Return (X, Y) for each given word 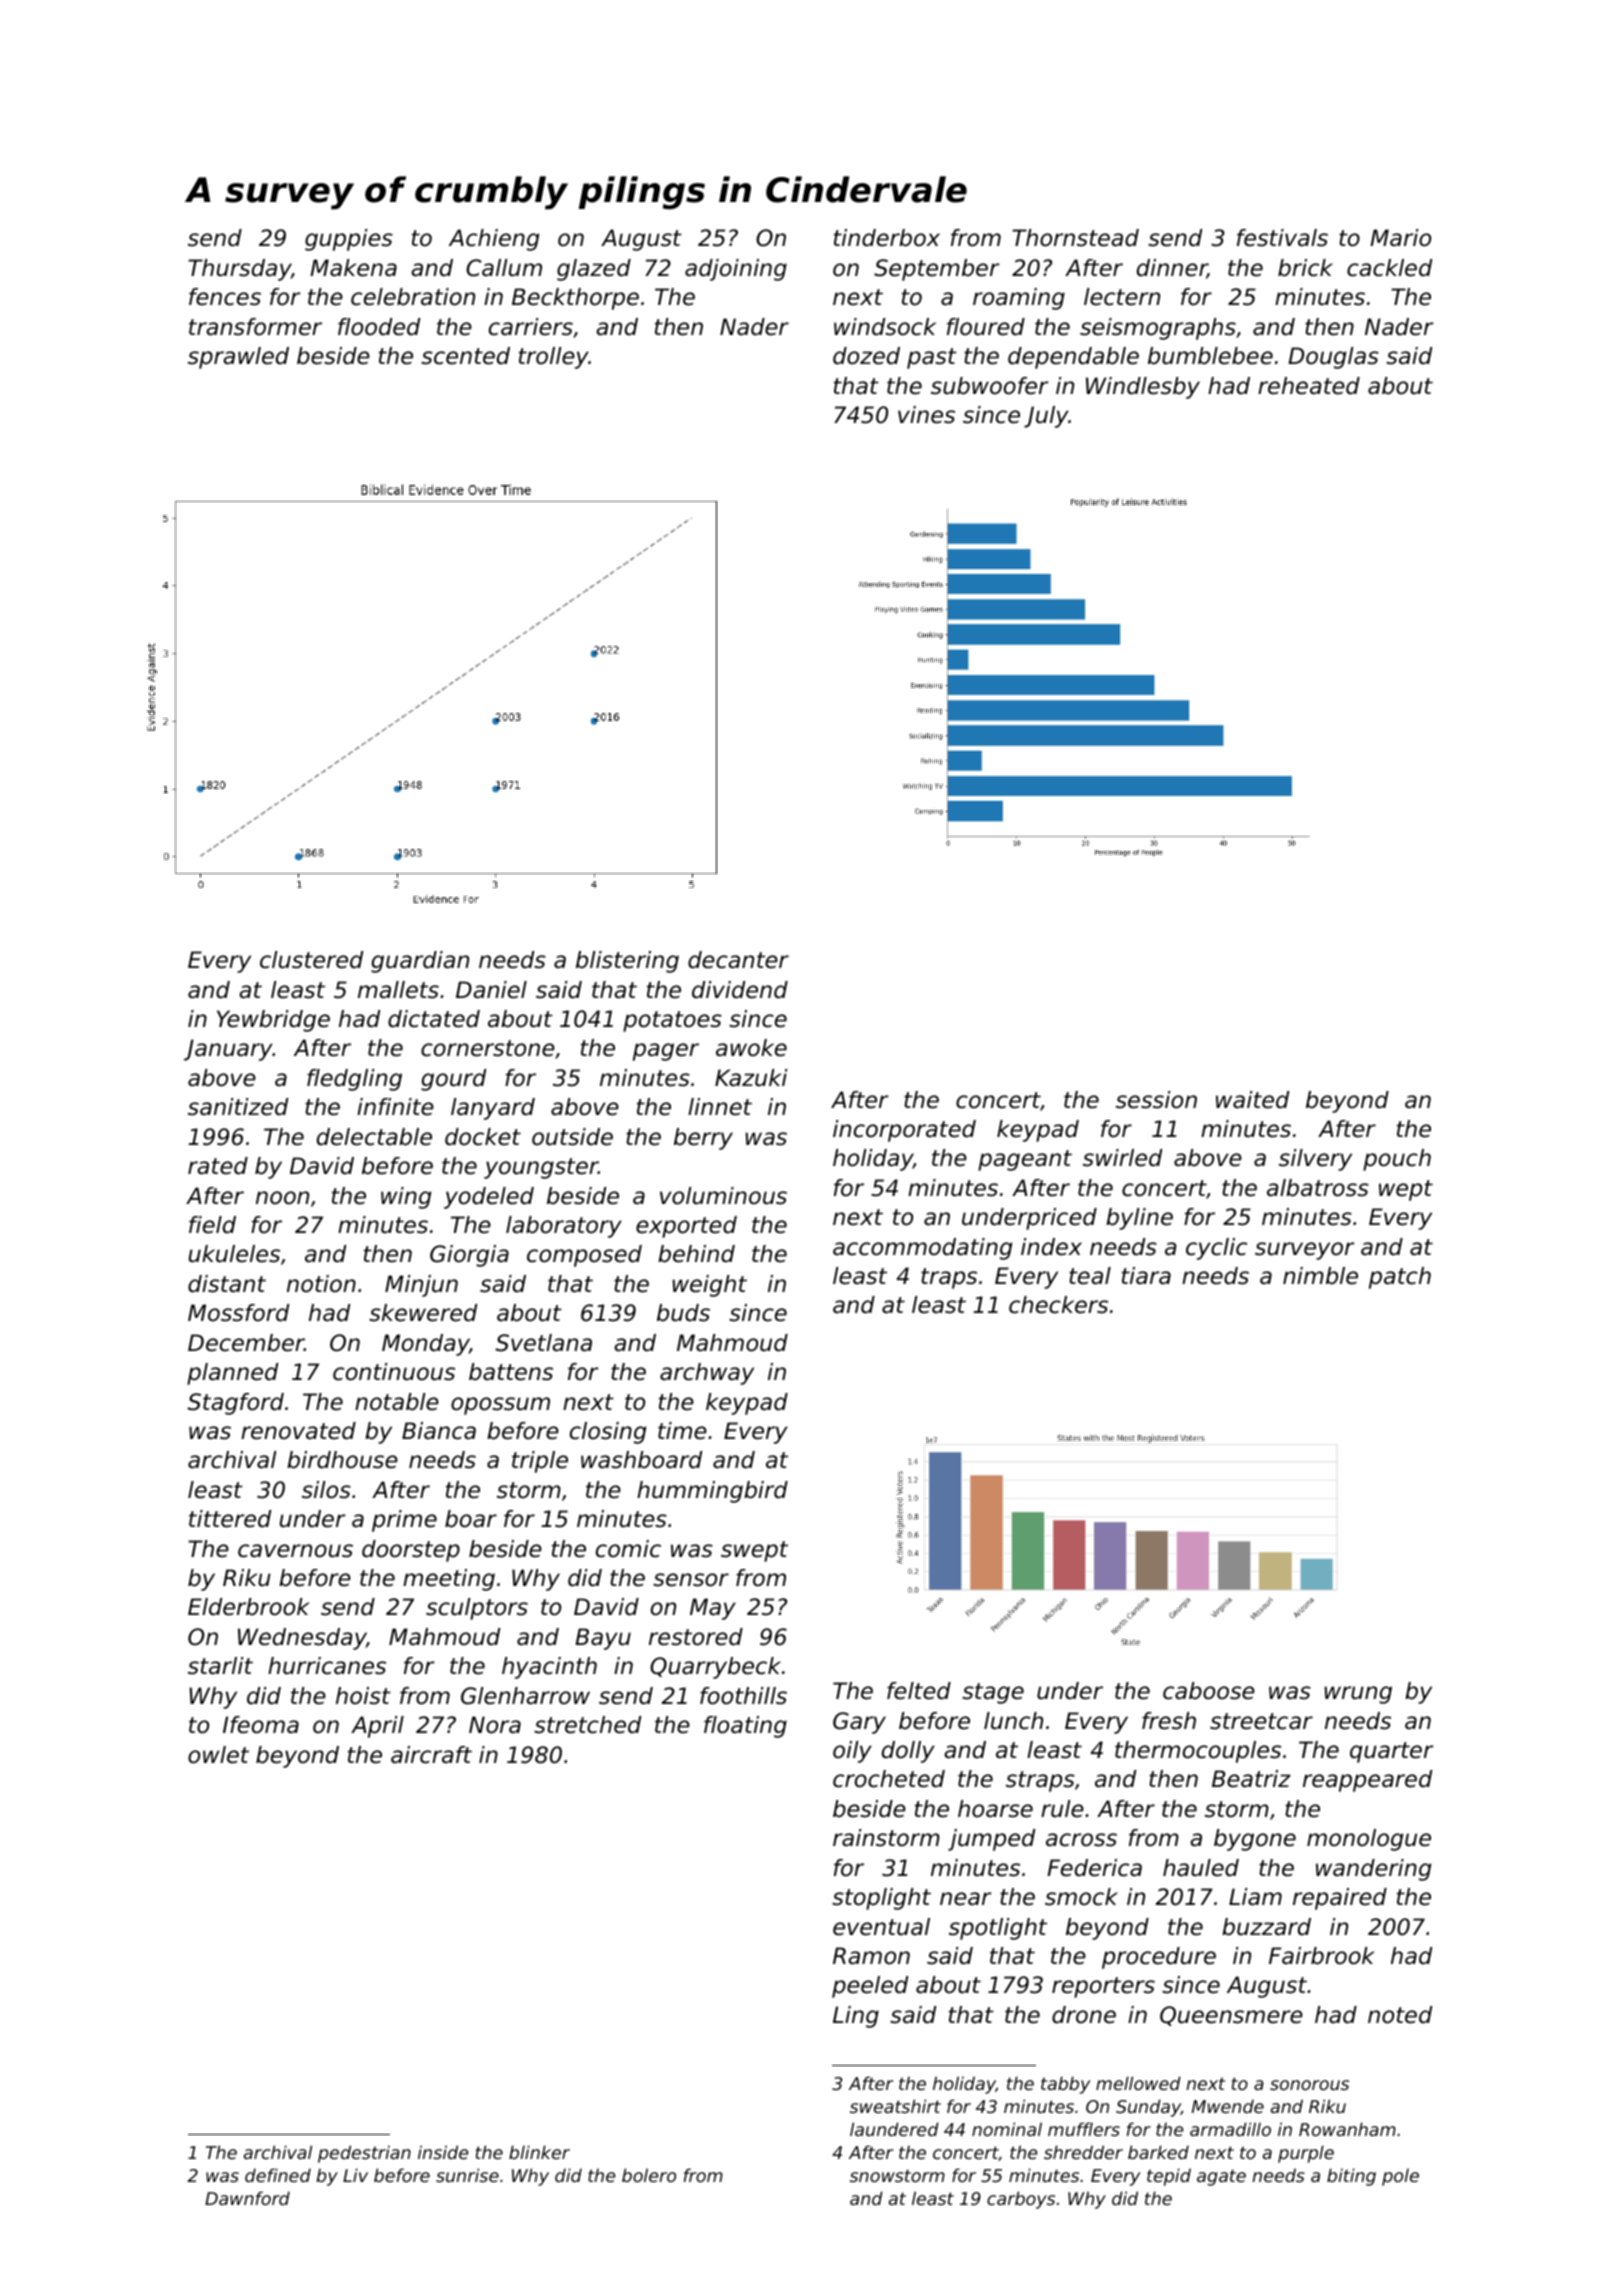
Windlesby (1143, 388)
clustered (311, 960)
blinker (539, 2152)
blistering (627, 962)
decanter (738, 960)
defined (278, 2175)
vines (926, 415)
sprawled (238, 358)
